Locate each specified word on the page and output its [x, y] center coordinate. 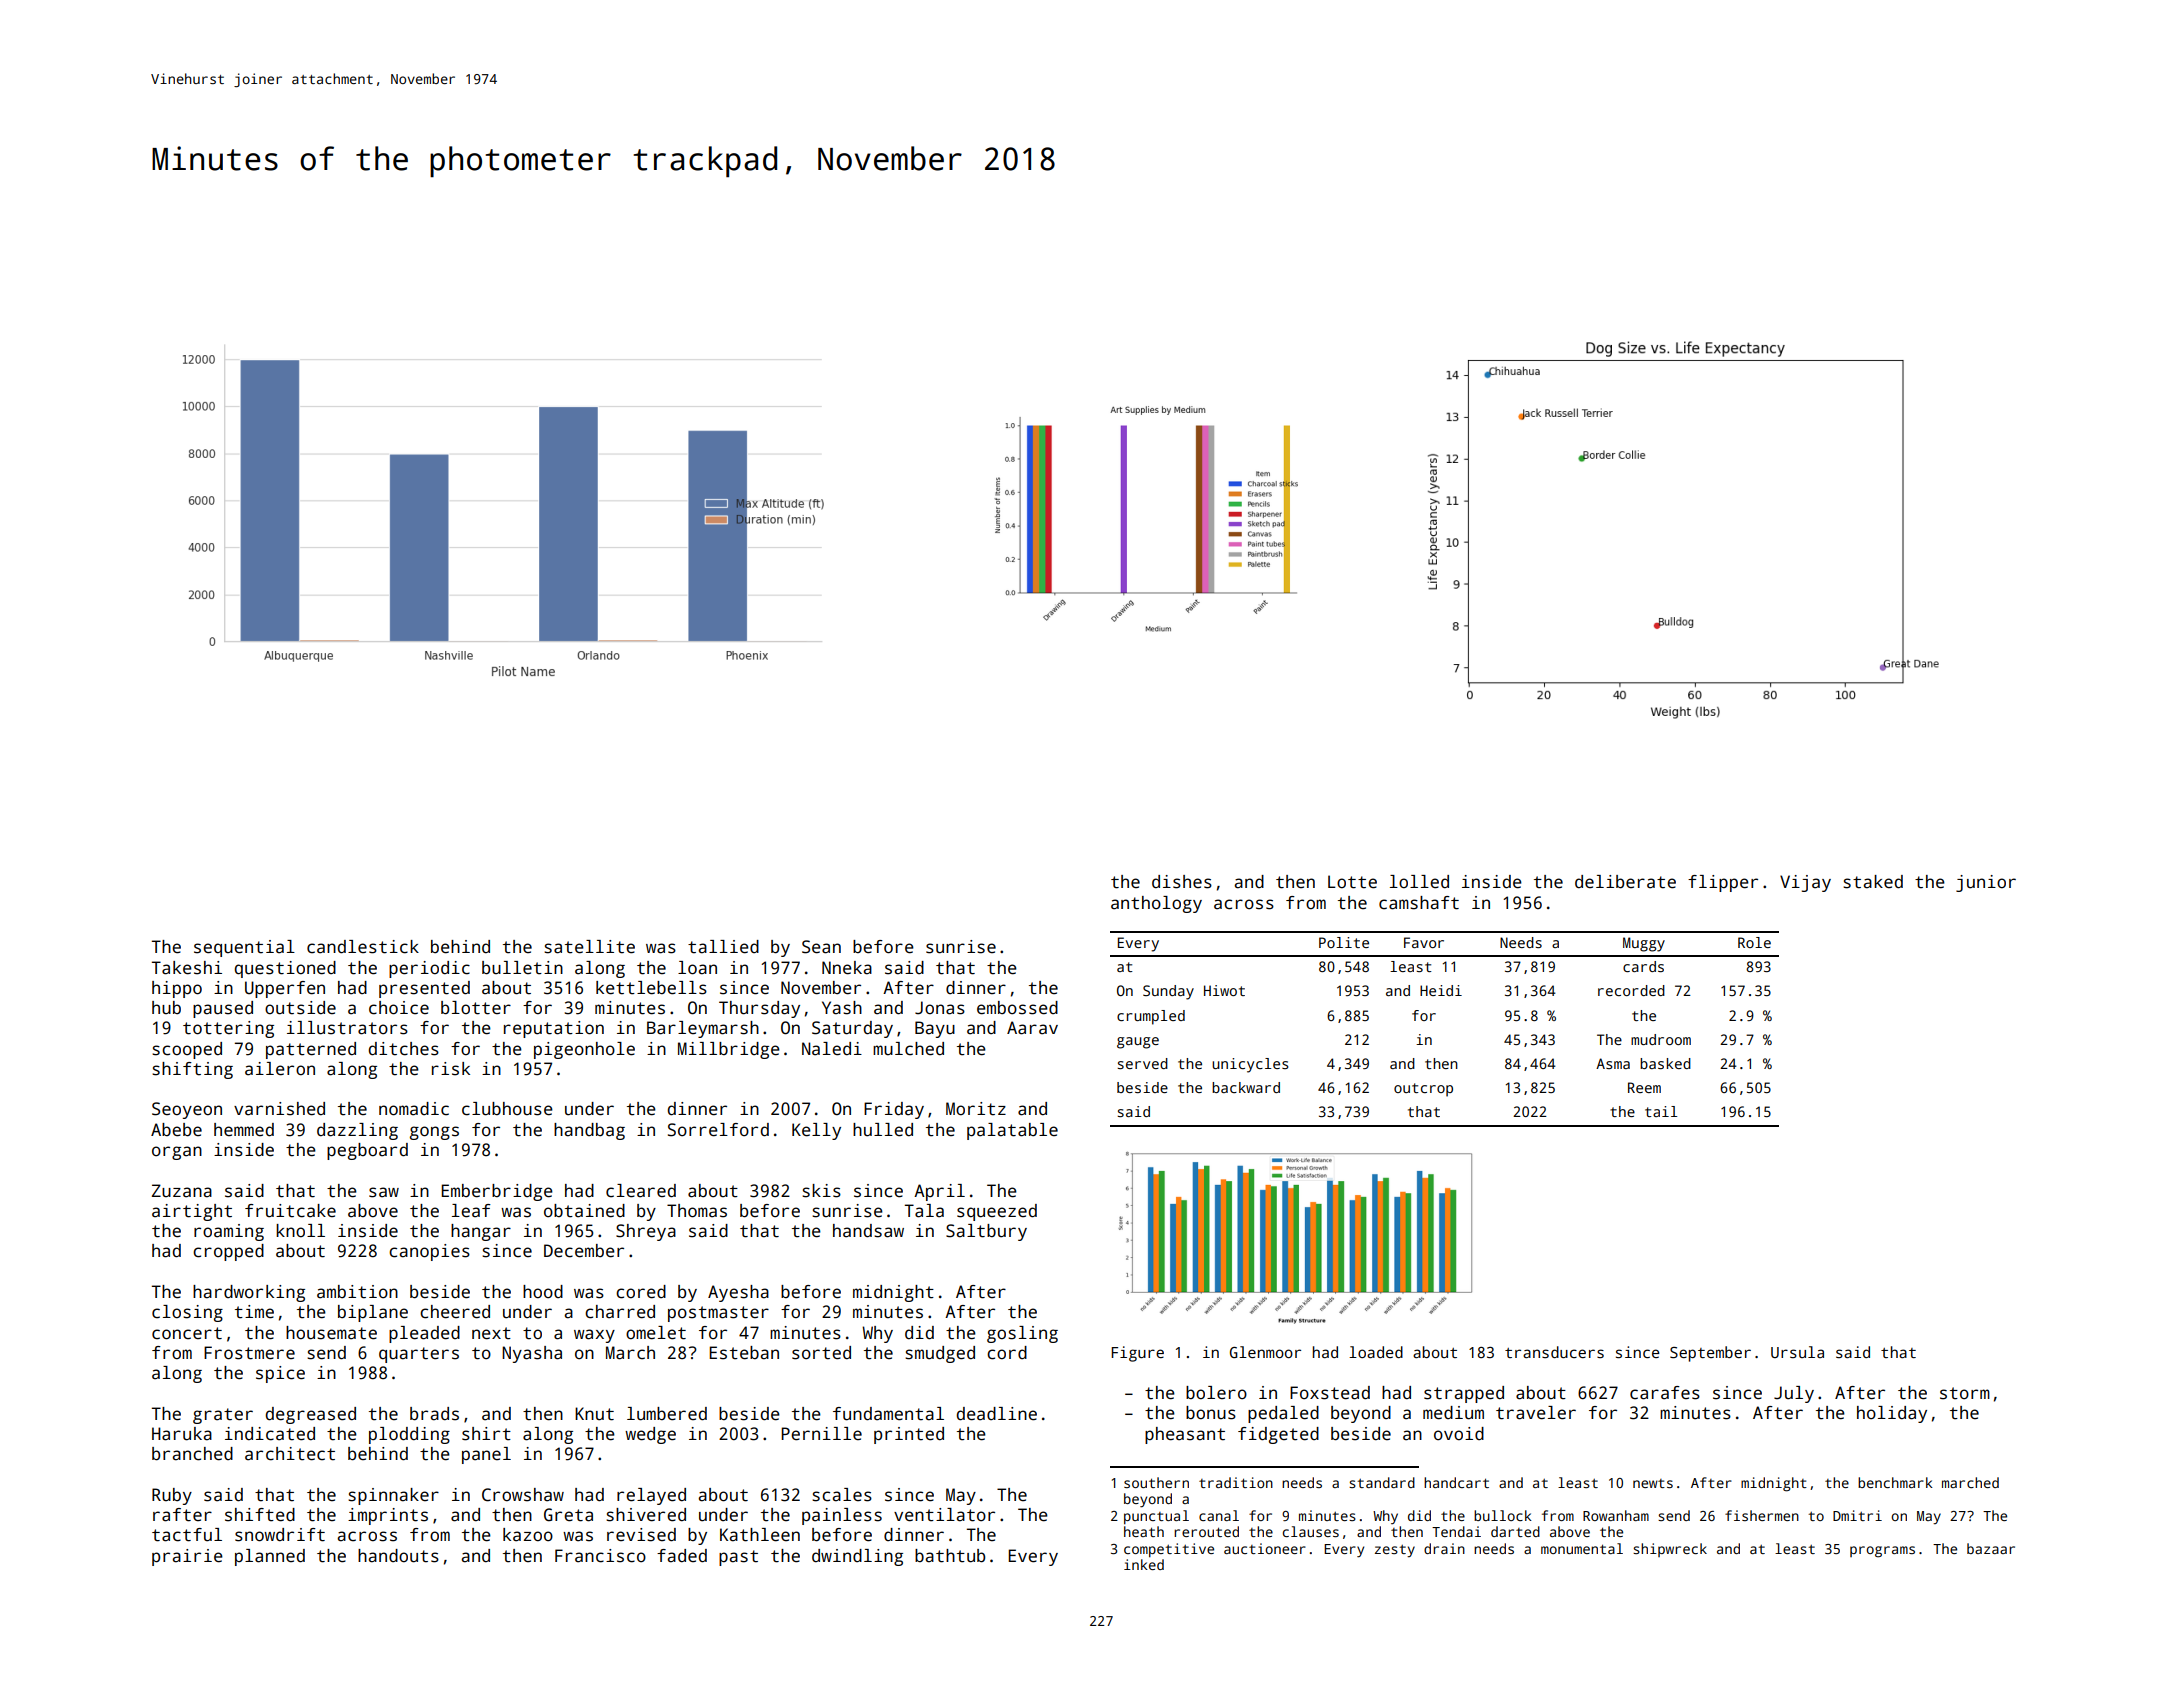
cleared [641, 1191]
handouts [398, 1556]
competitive [1169, 1550]
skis [821, 1191]
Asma [1613, 1063]
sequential [244, 948]
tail [1661, 1111]
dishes [1182, 882]
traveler [1536, 1413]
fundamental [888, 1414]
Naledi [832, 1049]
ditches [403, 1049]
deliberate [1625, 882]
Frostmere [249, 1353]
